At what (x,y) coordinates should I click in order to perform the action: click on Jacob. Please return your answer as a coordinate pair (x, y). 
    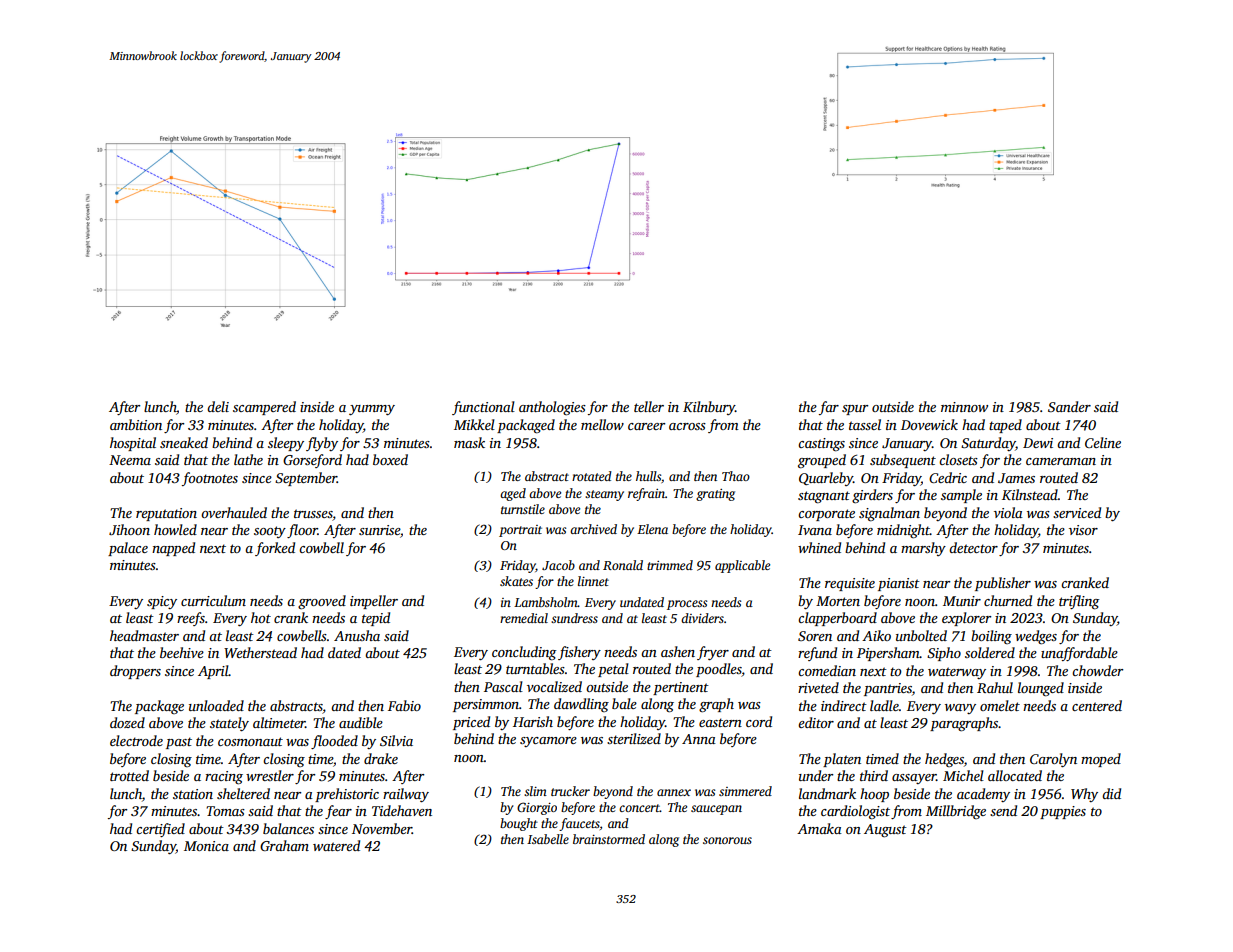
    Looking at the image, I should click on (558, 565).
